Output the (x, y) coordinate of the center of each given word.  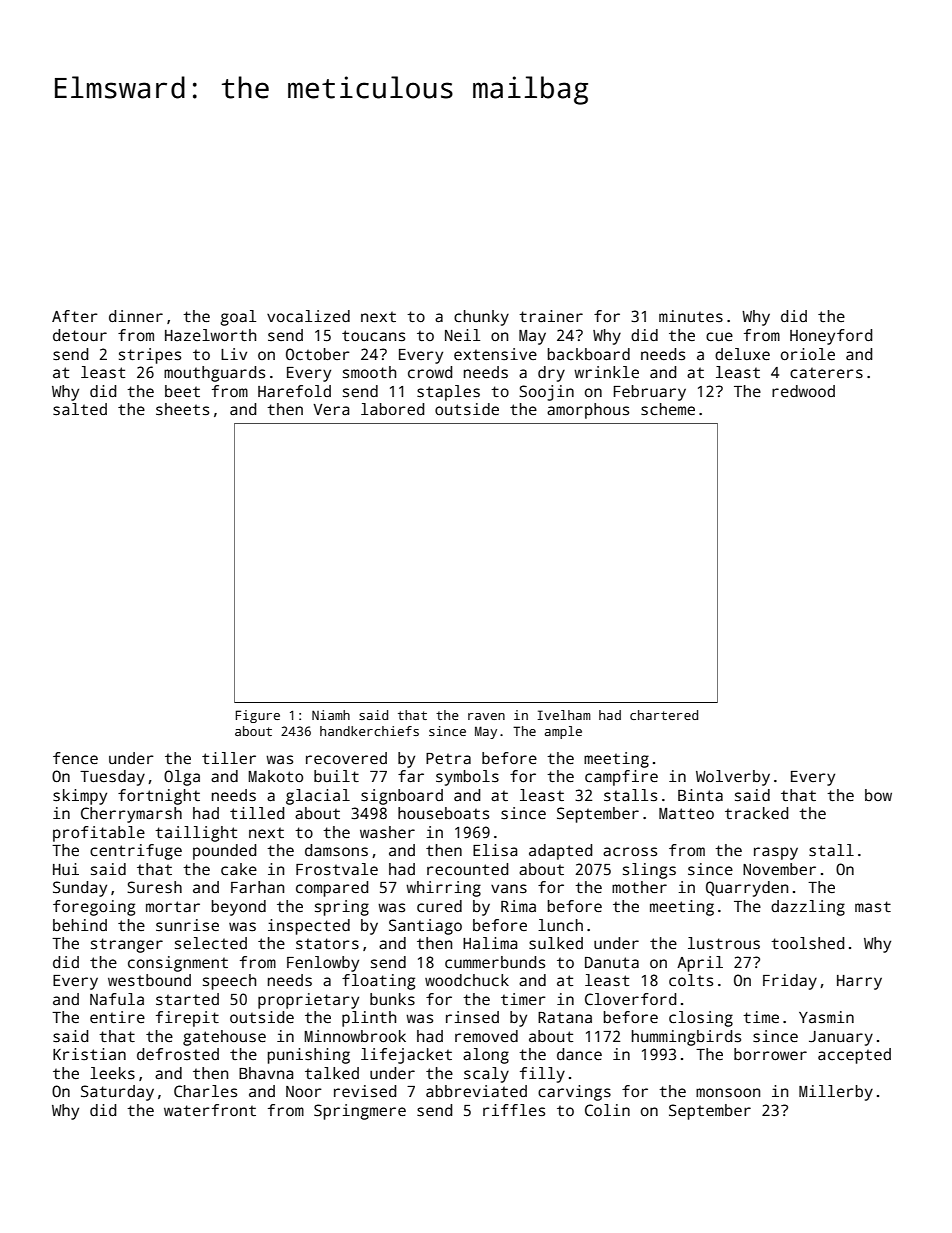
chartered (664, 715)
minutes (691, 316)
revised (365, 1091)
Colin (607, 1110)
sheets (182, 409)
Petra (448, 759)
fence (75, 758)
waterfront (210, 1110)
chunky (481, 318)
